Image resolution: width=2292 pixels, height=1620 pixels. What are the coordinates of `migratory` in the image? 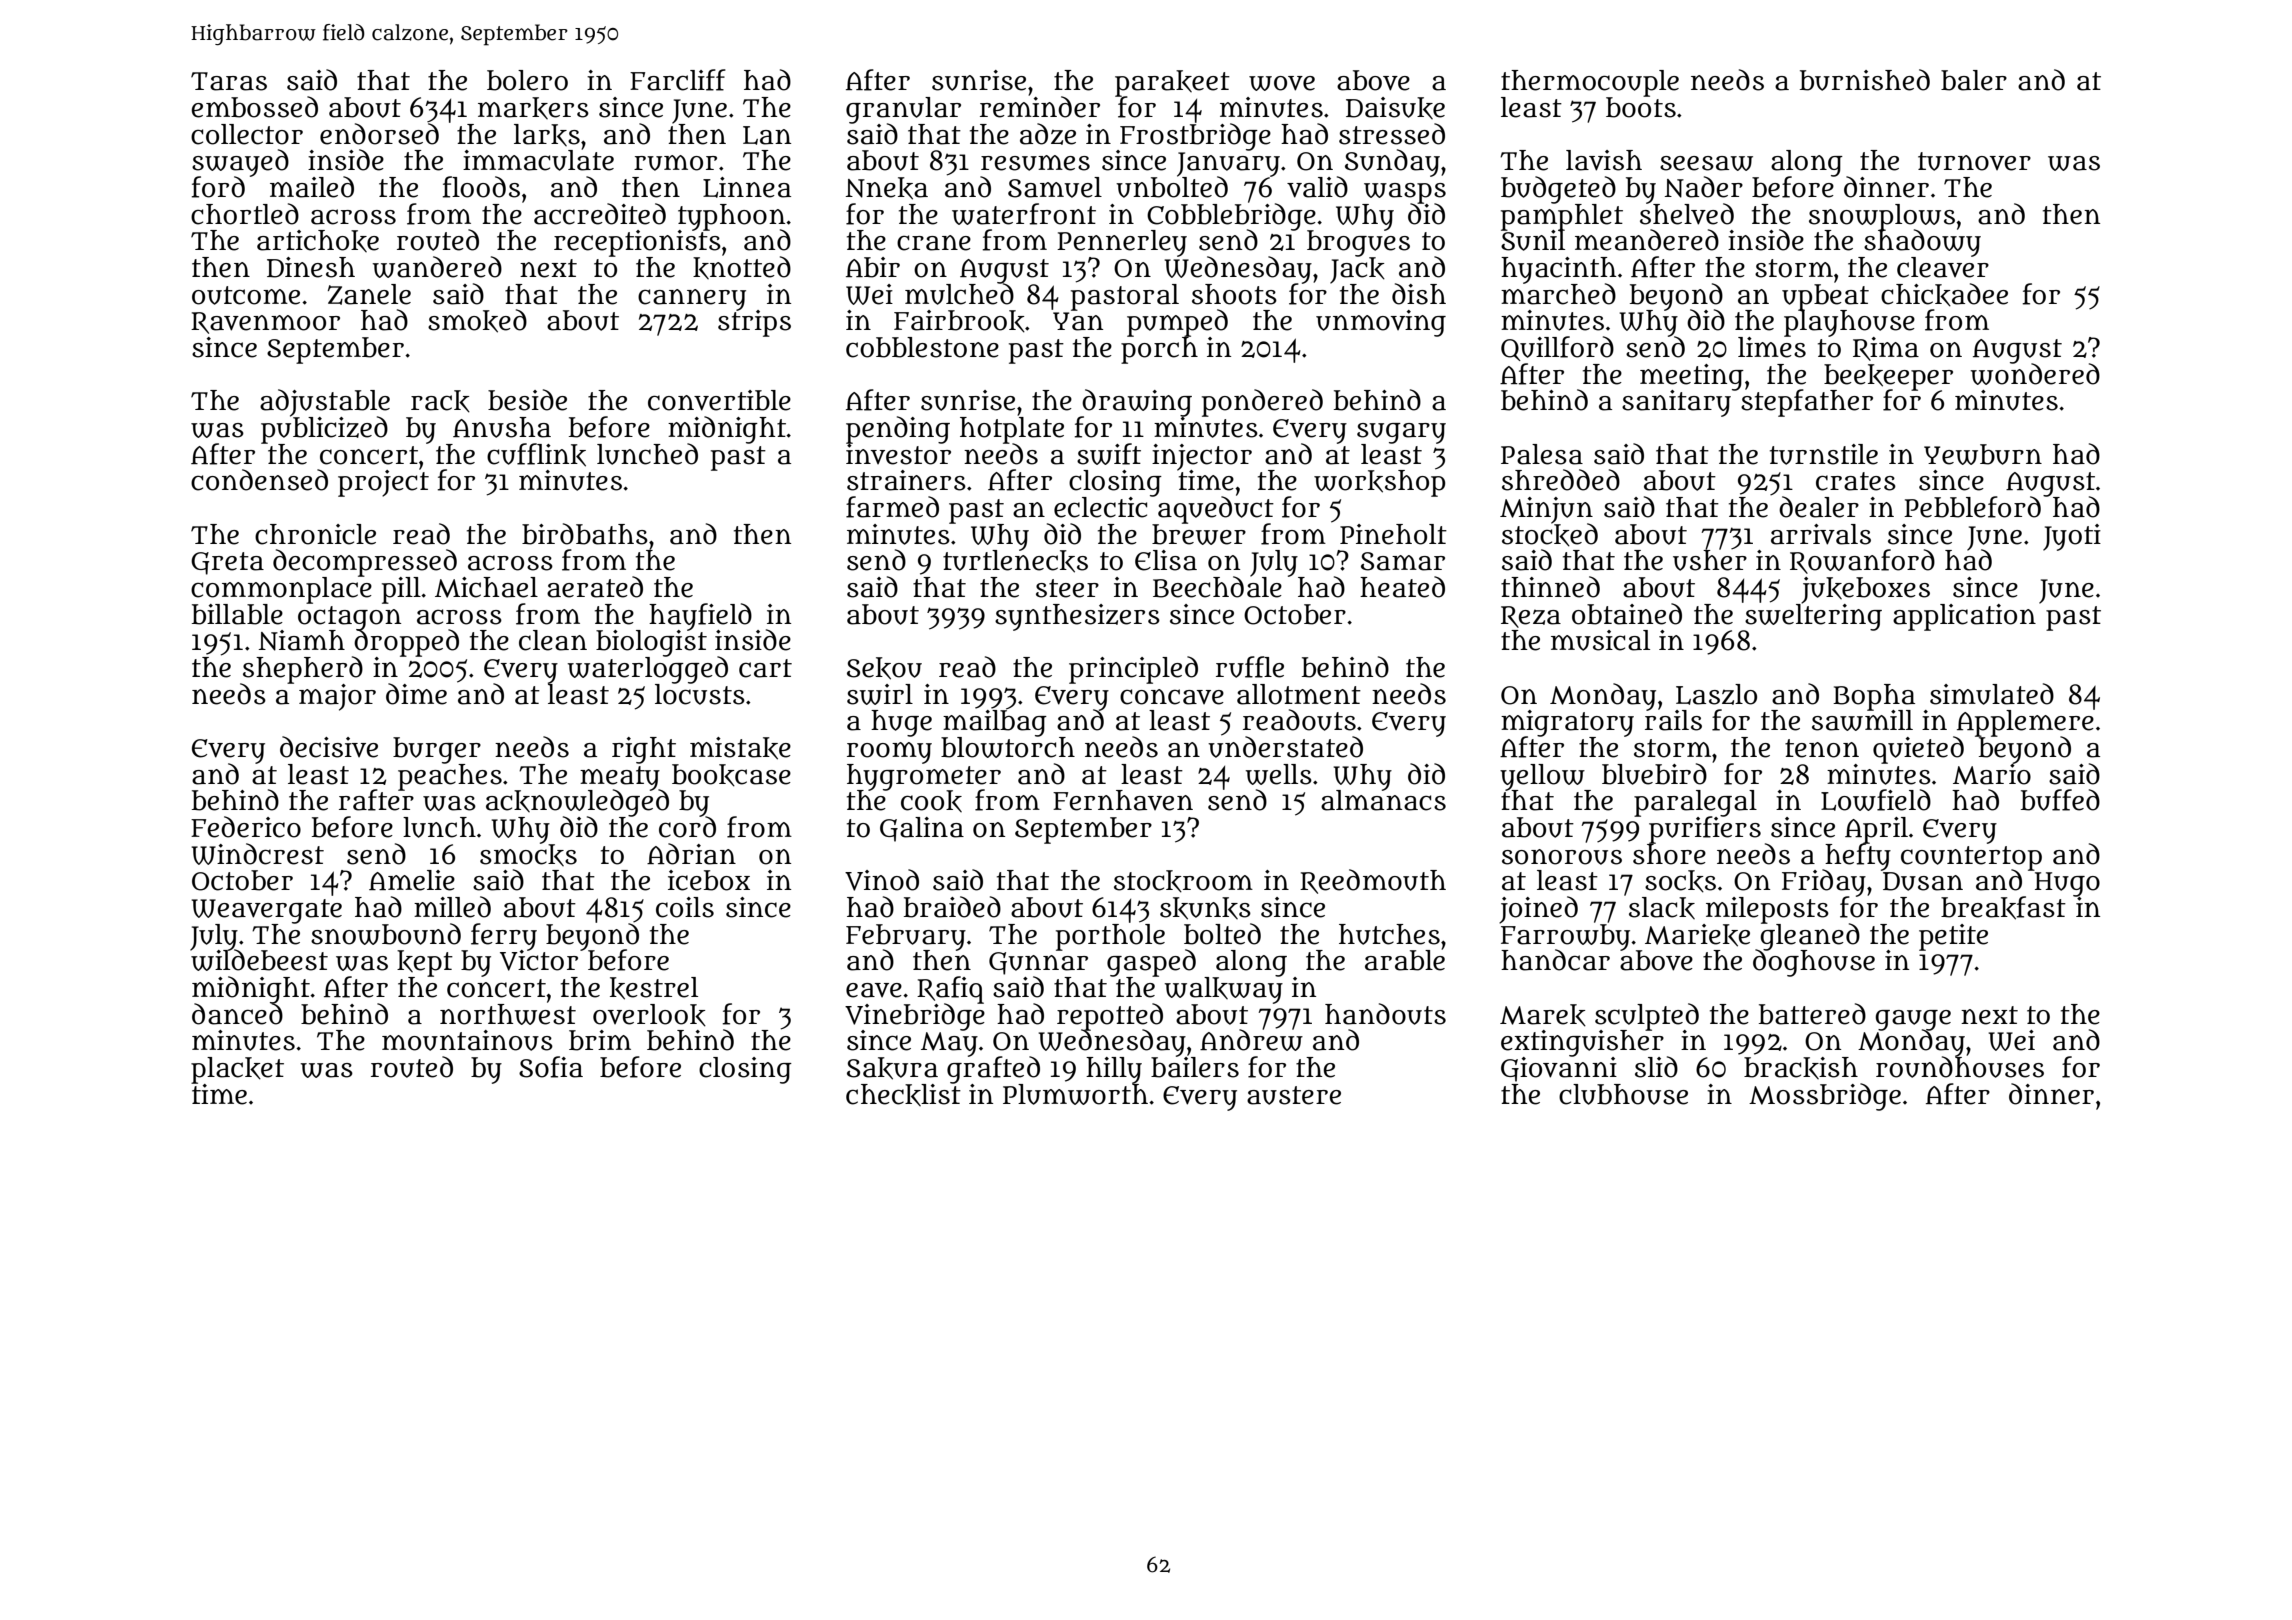 It's located at (1567, 723).
